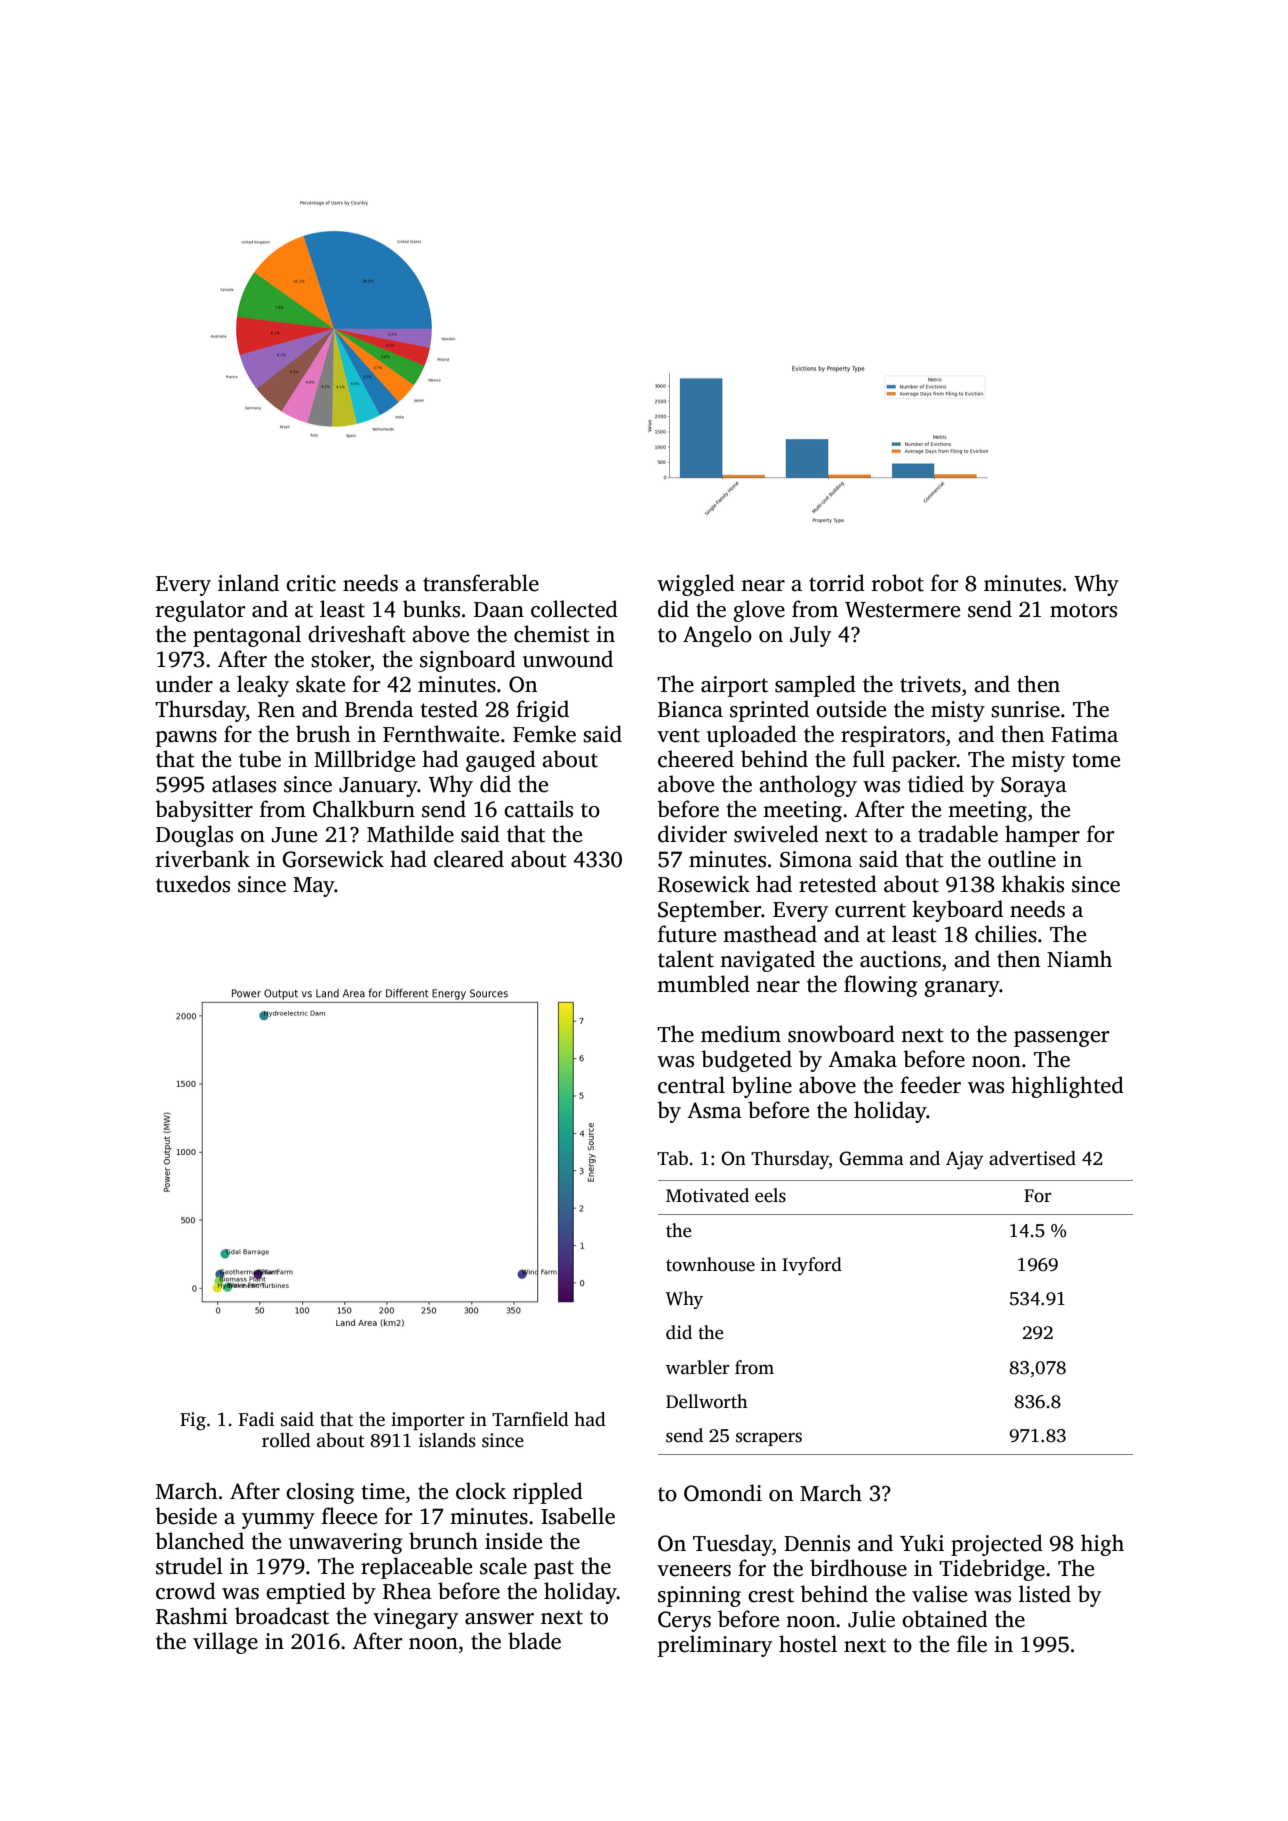  What do you see at coordinates (578, 1516) in the page?
I see `Isabelle` at bounding box center [578, 1516].
